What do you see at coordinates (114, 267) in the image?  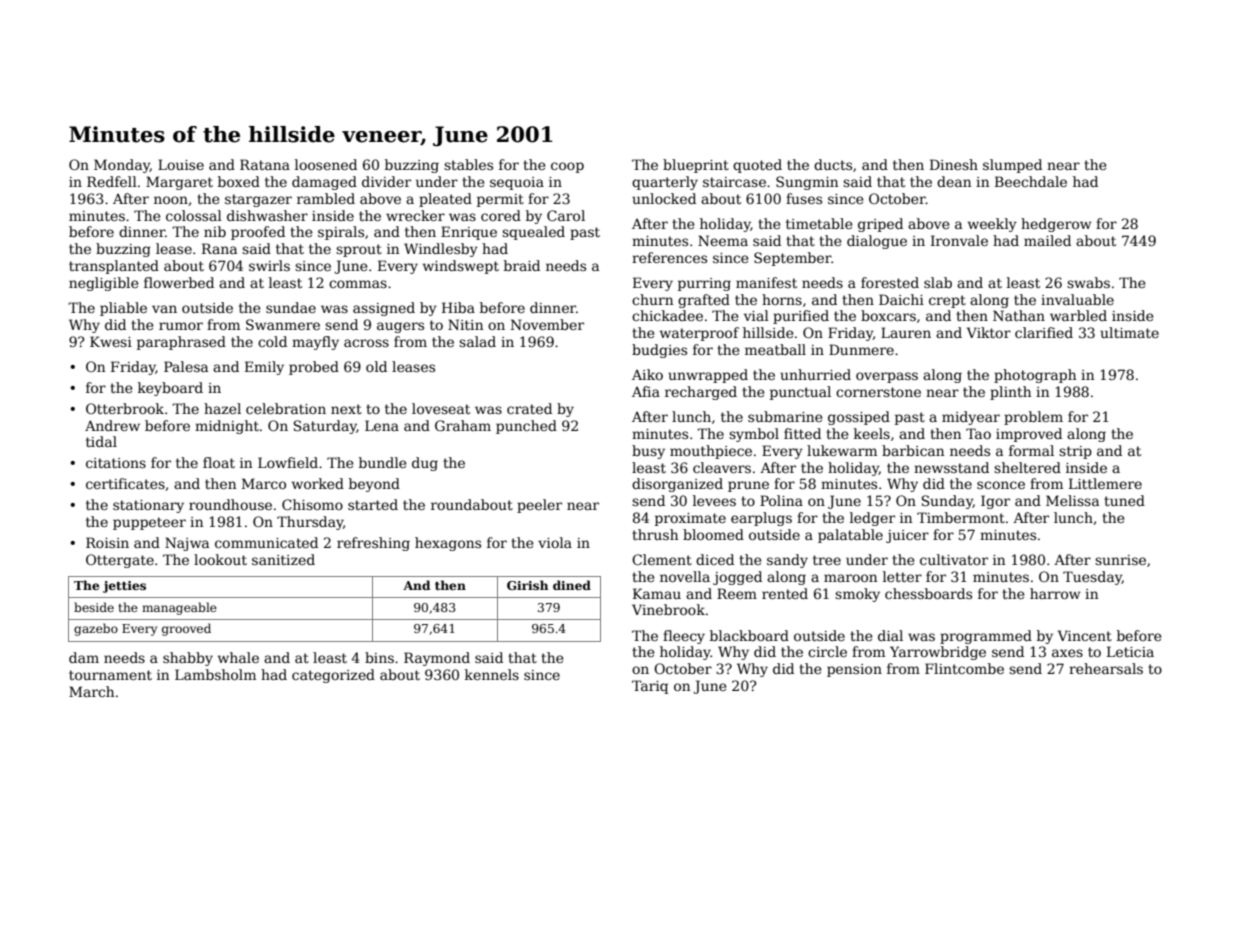 I see `transplanted` at bounding box center [114, 267].
